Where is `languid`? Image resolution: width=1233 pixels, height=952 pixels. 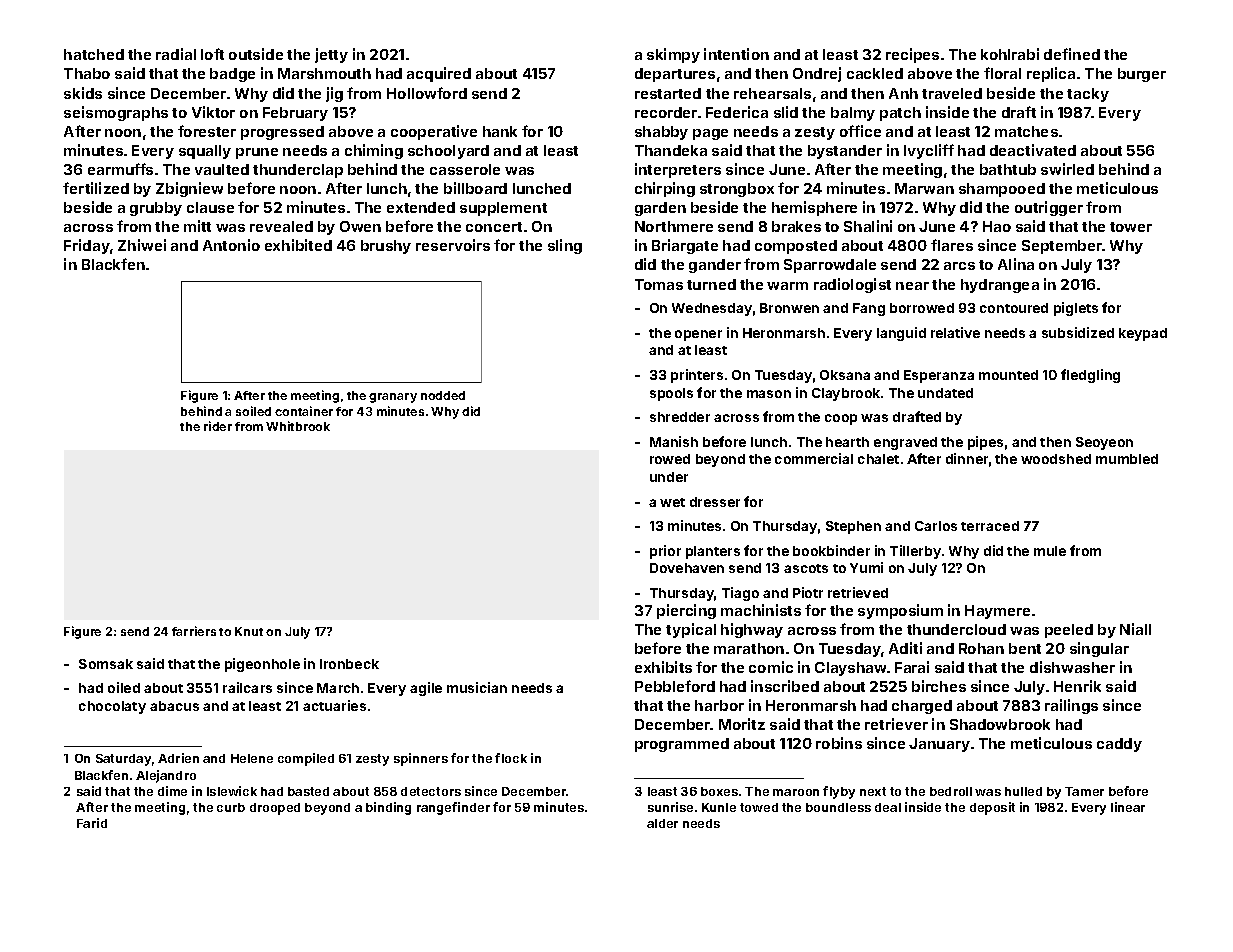 languid is located at coordinates (901, 334).
